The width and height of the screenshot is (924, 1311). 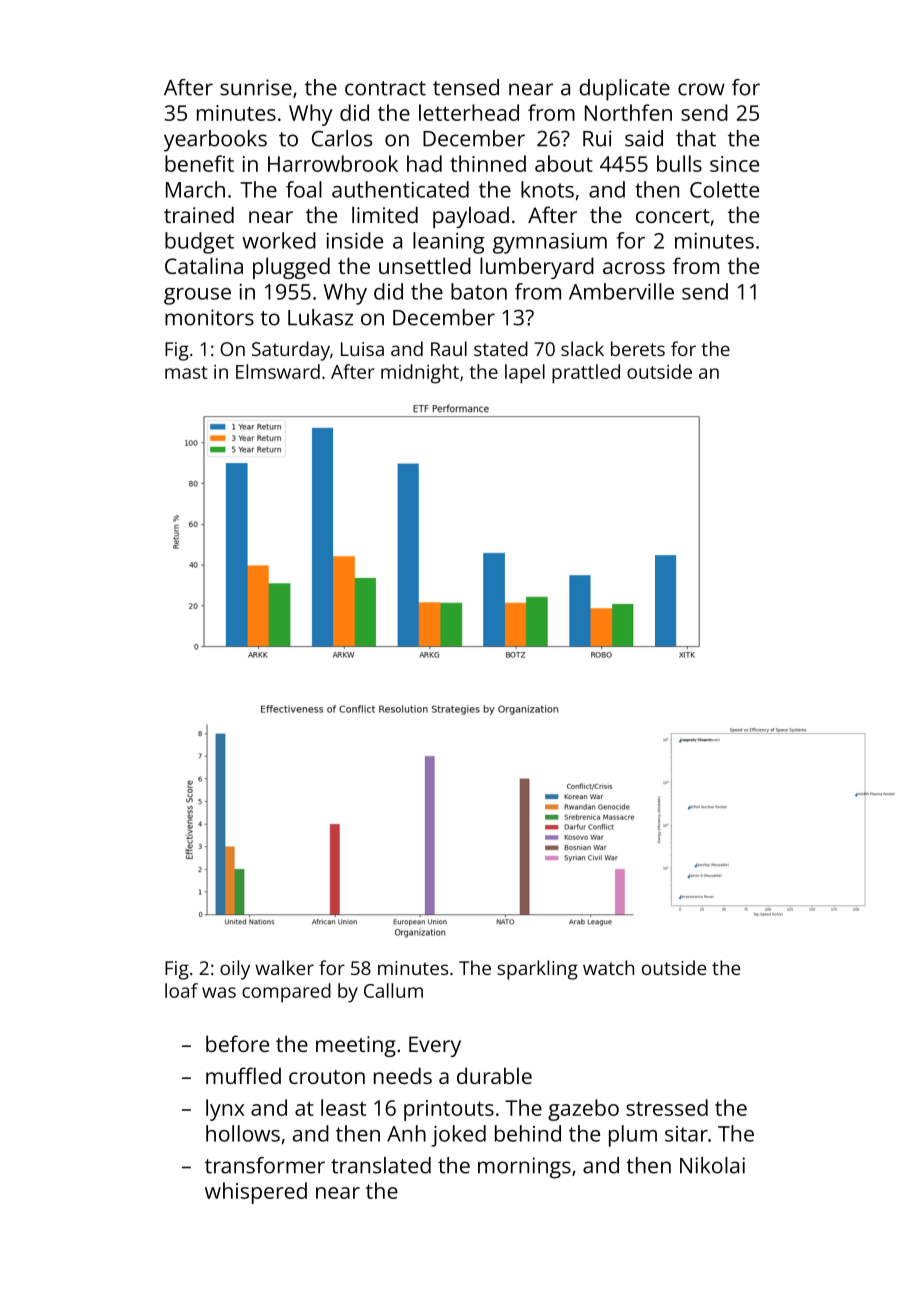 What do you see at coordinates (284, 967) in the screenshot?
I see `walker` at bounding box center [284, 967].
